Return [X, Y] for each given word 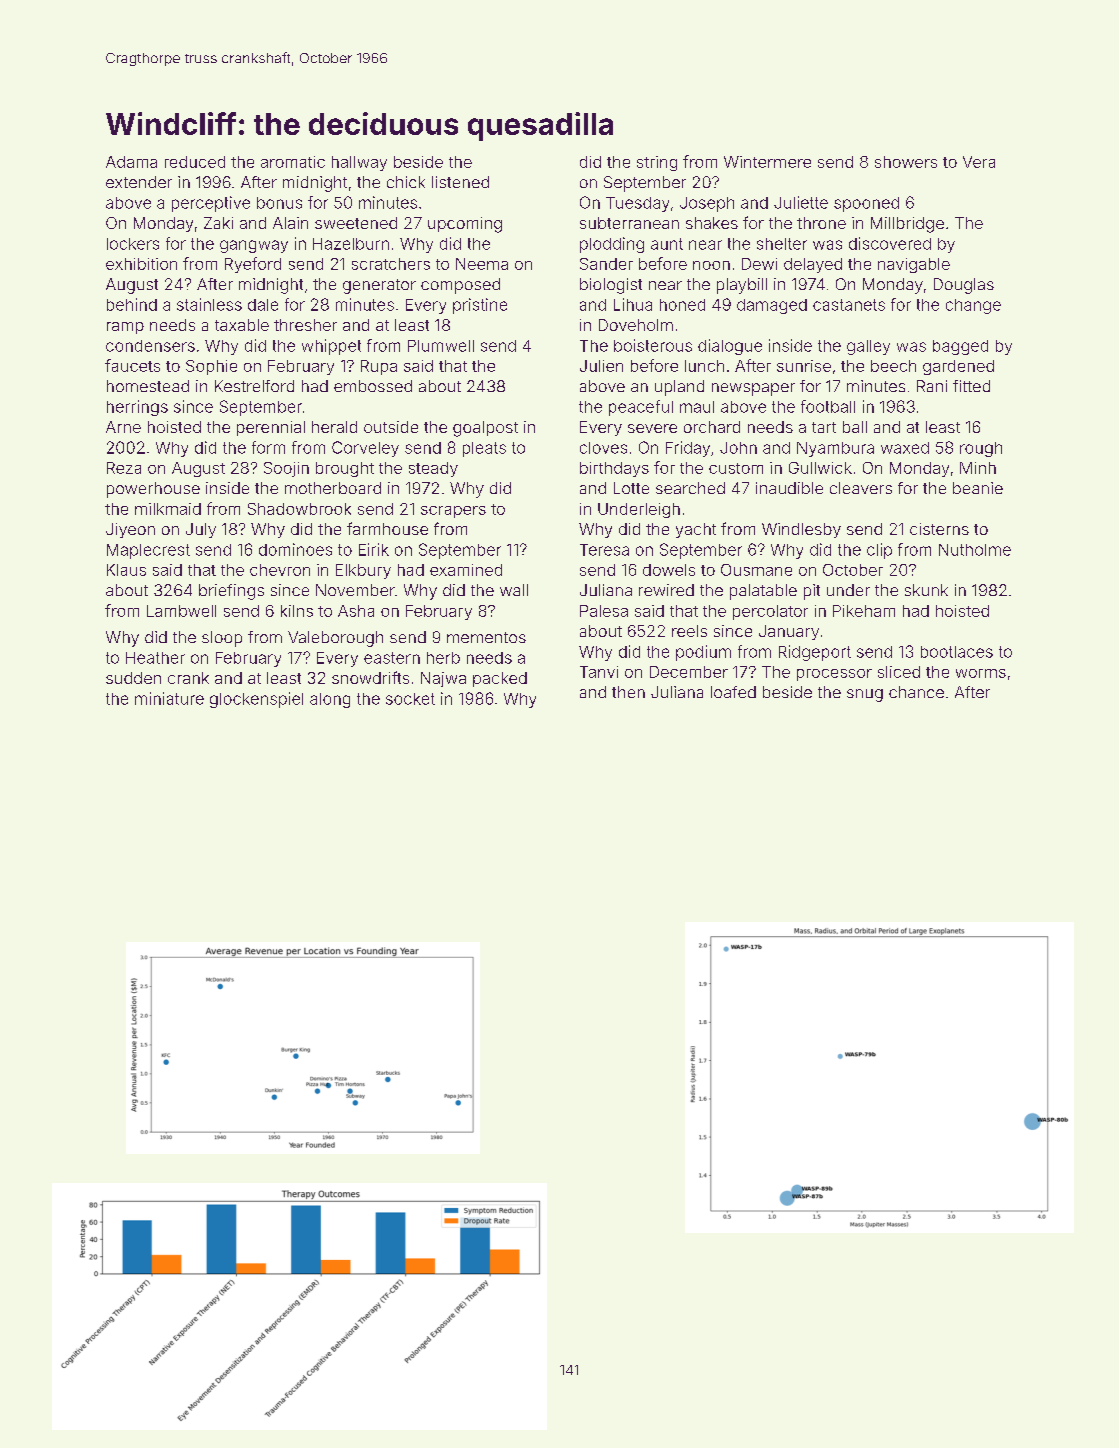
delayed [813, 265]
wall [514, 590]
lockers [133, 244]
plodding [612, 245]
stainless [209, 304]
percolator [770, 612]
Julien [601, 366]
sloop [222, 639]
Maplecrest [148, 551]
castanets [849, 305]
